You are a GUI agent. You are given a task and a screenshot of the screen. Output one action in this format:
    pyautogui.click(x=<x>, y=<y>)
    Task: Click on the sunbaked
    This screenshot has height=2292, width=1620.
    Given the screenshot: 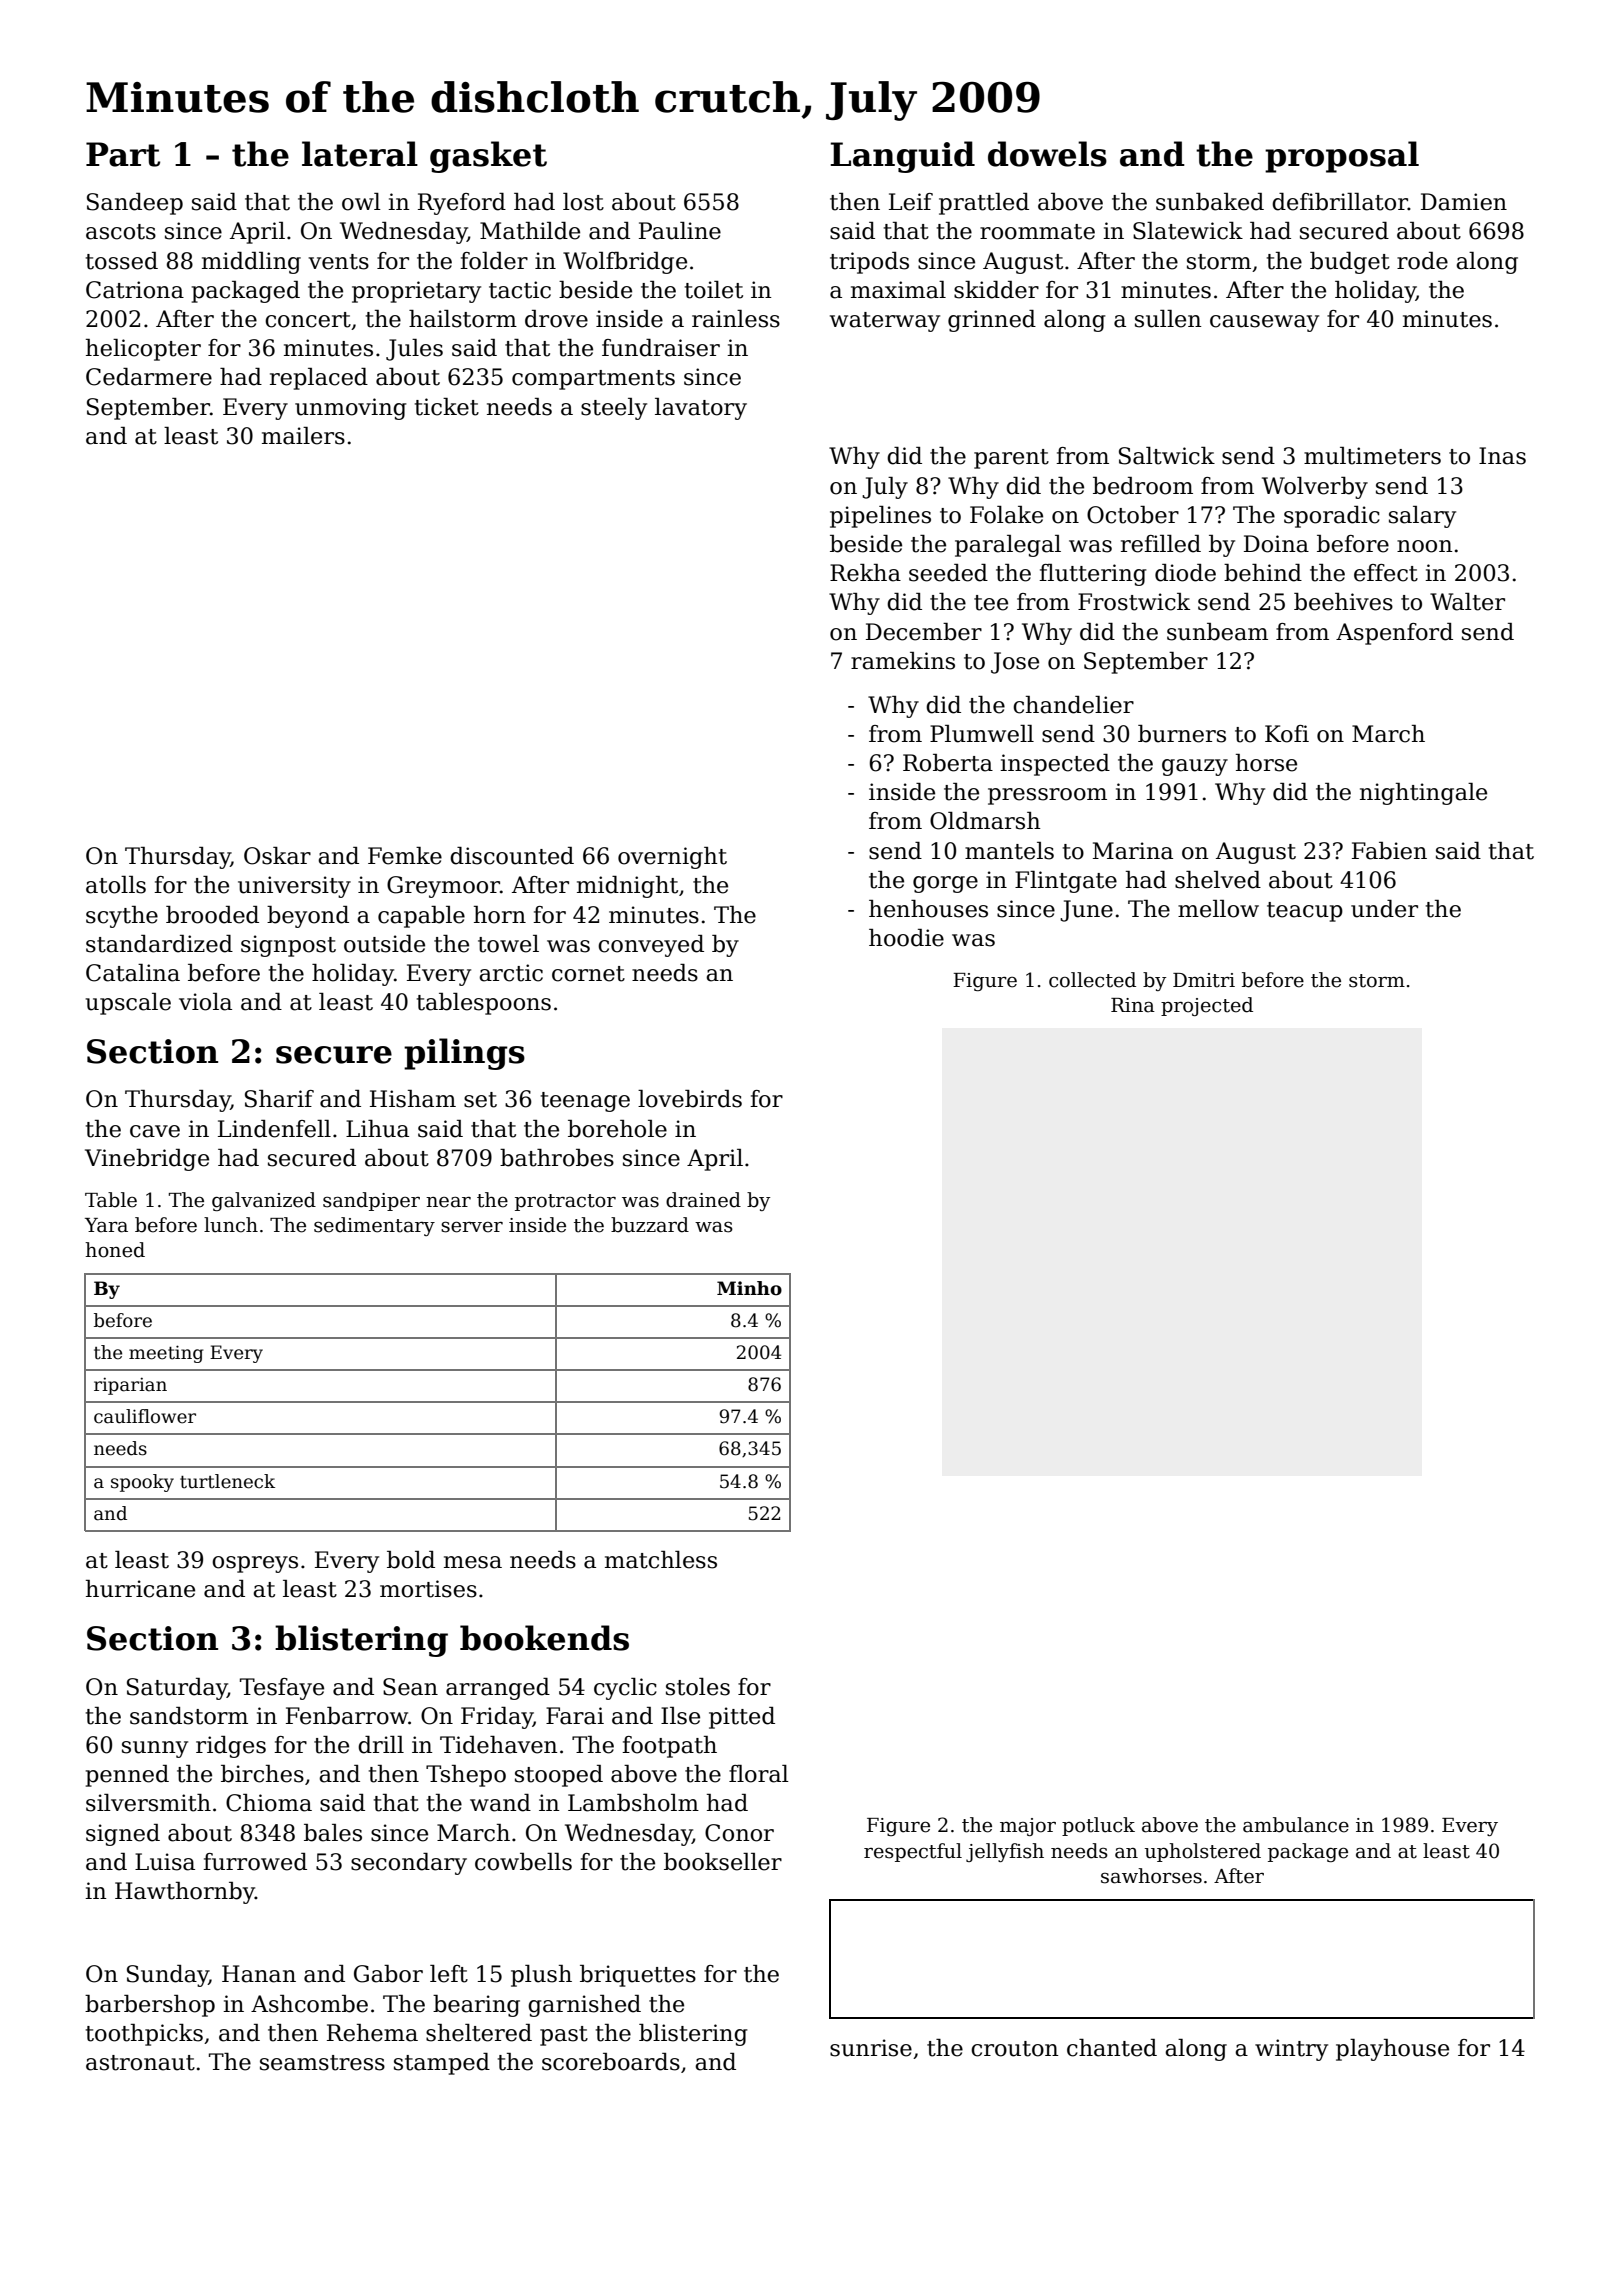 What is the action you would take?
    pyautogui.click(x=1210, y=202)
